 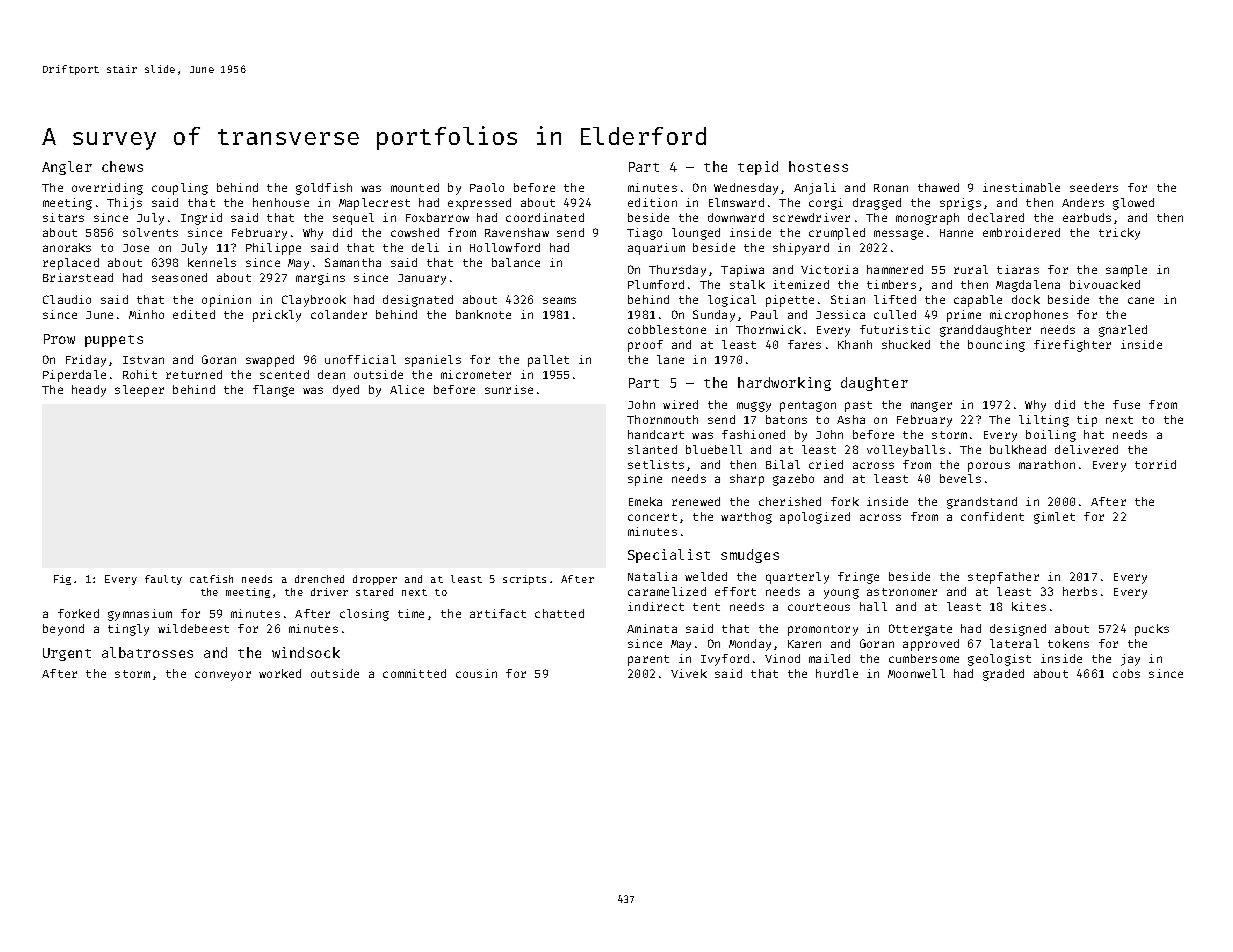 I want to click on gimlet, so click(x=1054, y=518).
